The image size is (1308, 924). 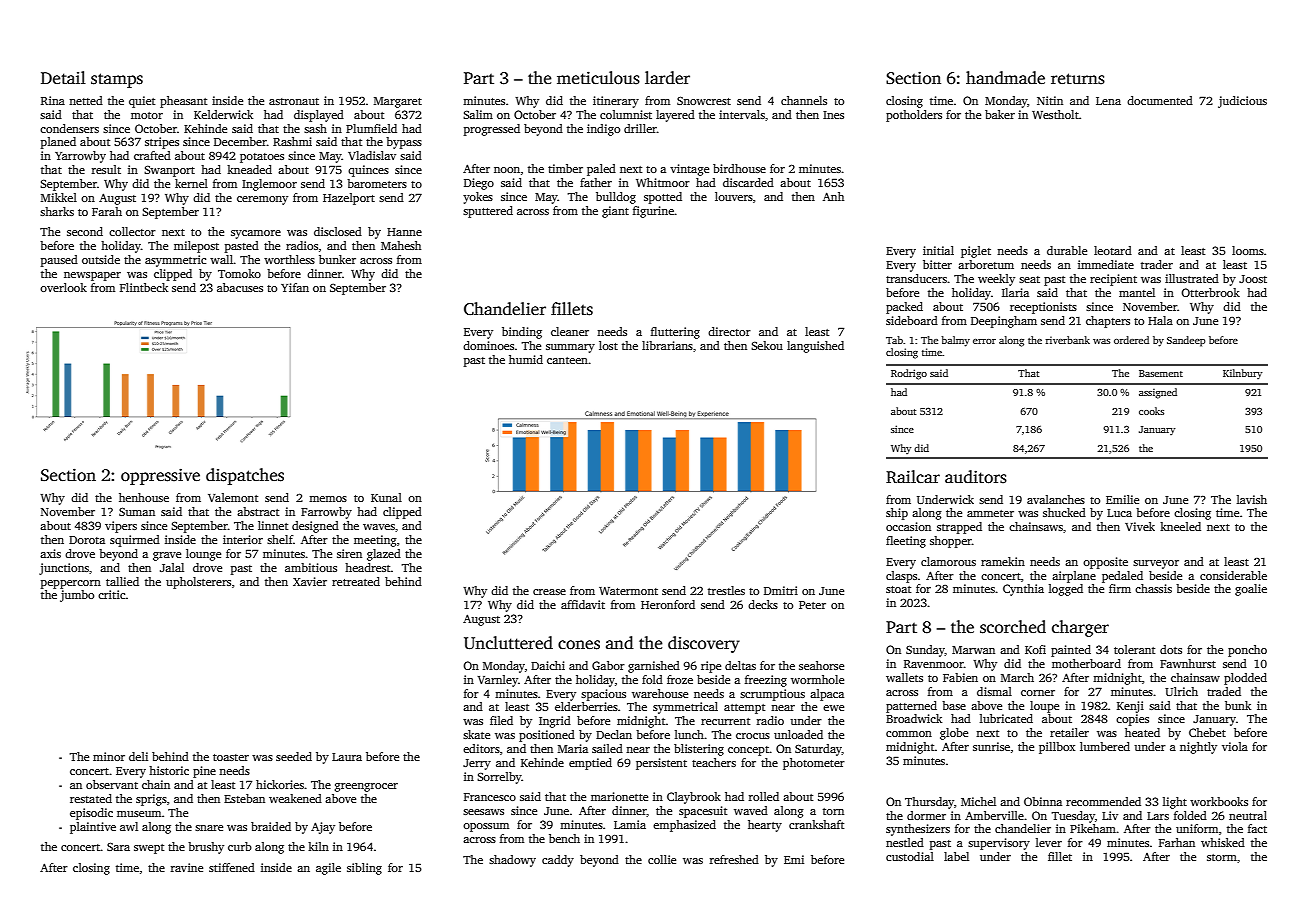 What do you see at coordinates (781, 590) in the screenshot?
I see `Dmitri` at bounding box center [781, 590].
